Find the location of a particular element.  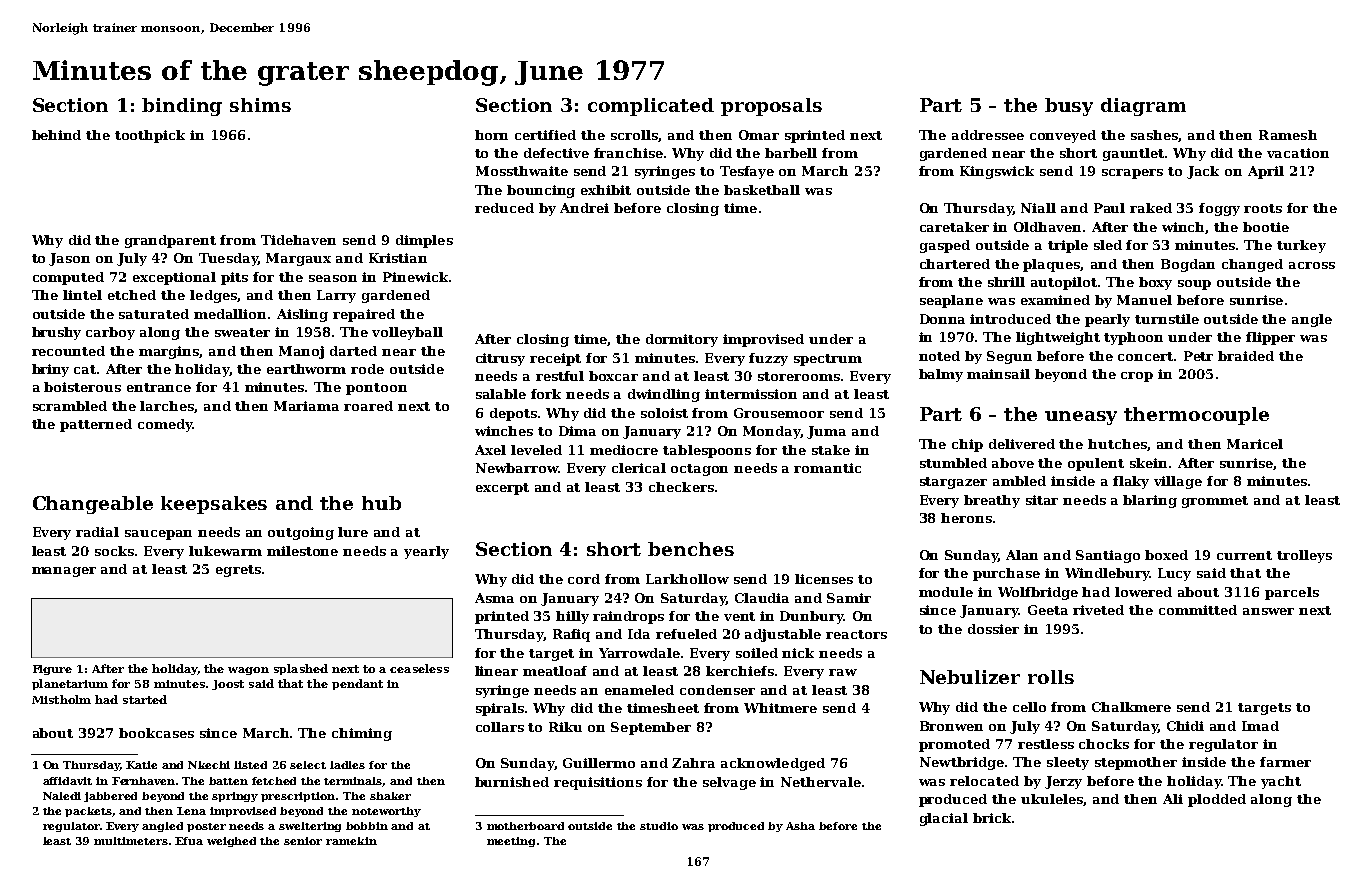

complicated is located at coordinates (651, 107).
